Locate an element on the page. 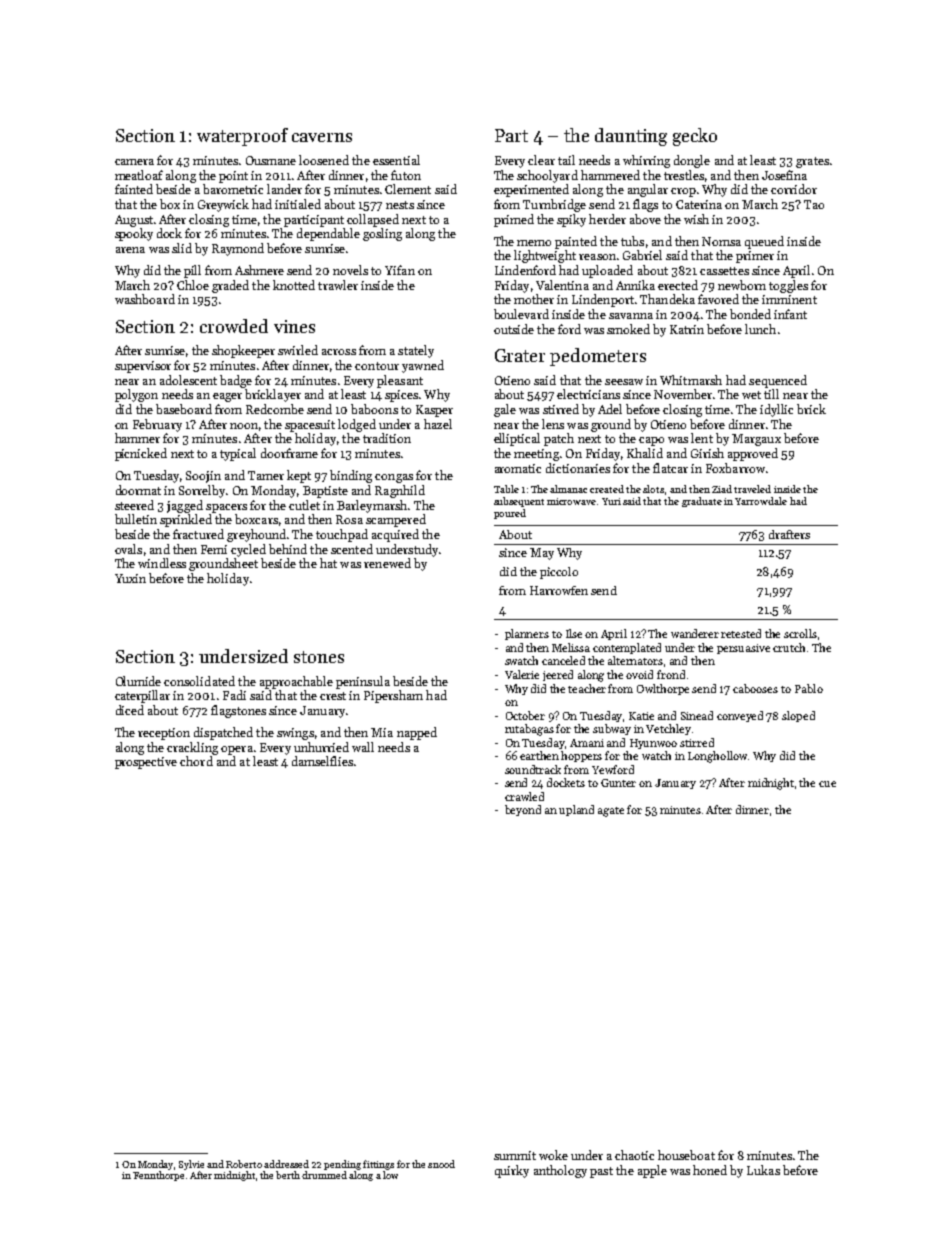 The image size is (952, 1233). beyond is located at coordinates (523, 810).
